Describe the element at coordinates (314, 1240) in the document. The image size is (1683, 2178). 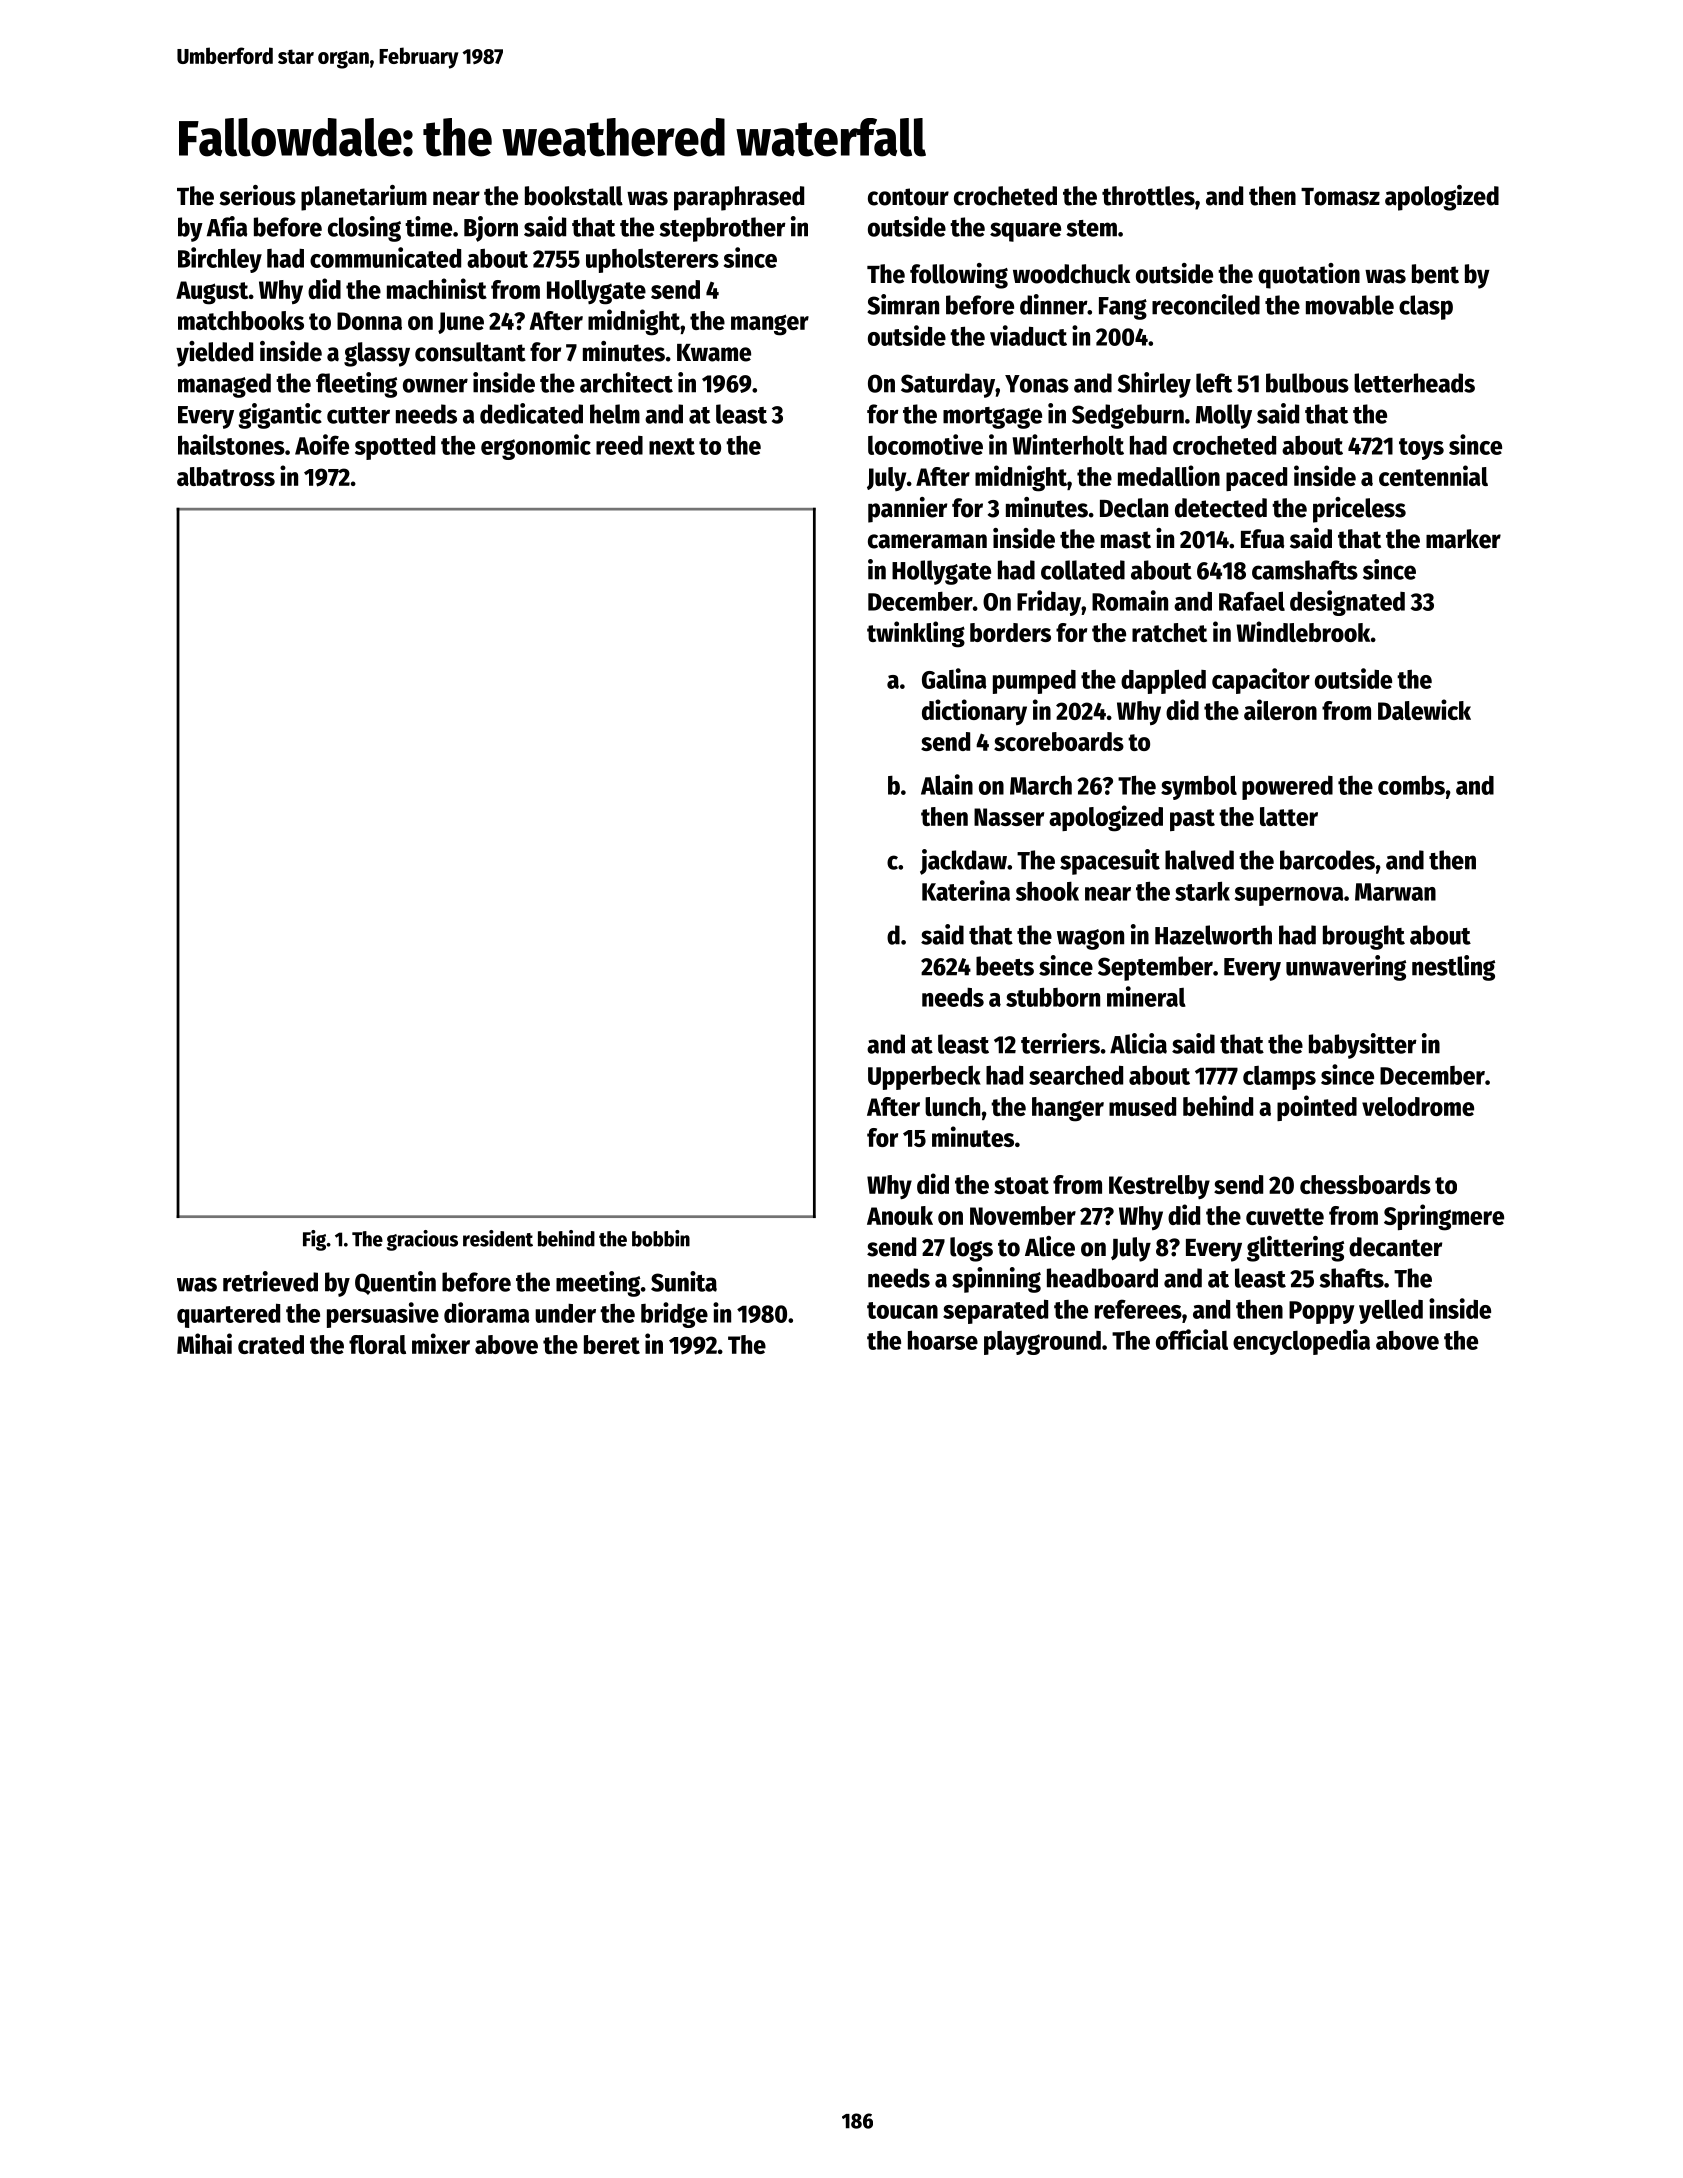
I see `Fig` at that location.
